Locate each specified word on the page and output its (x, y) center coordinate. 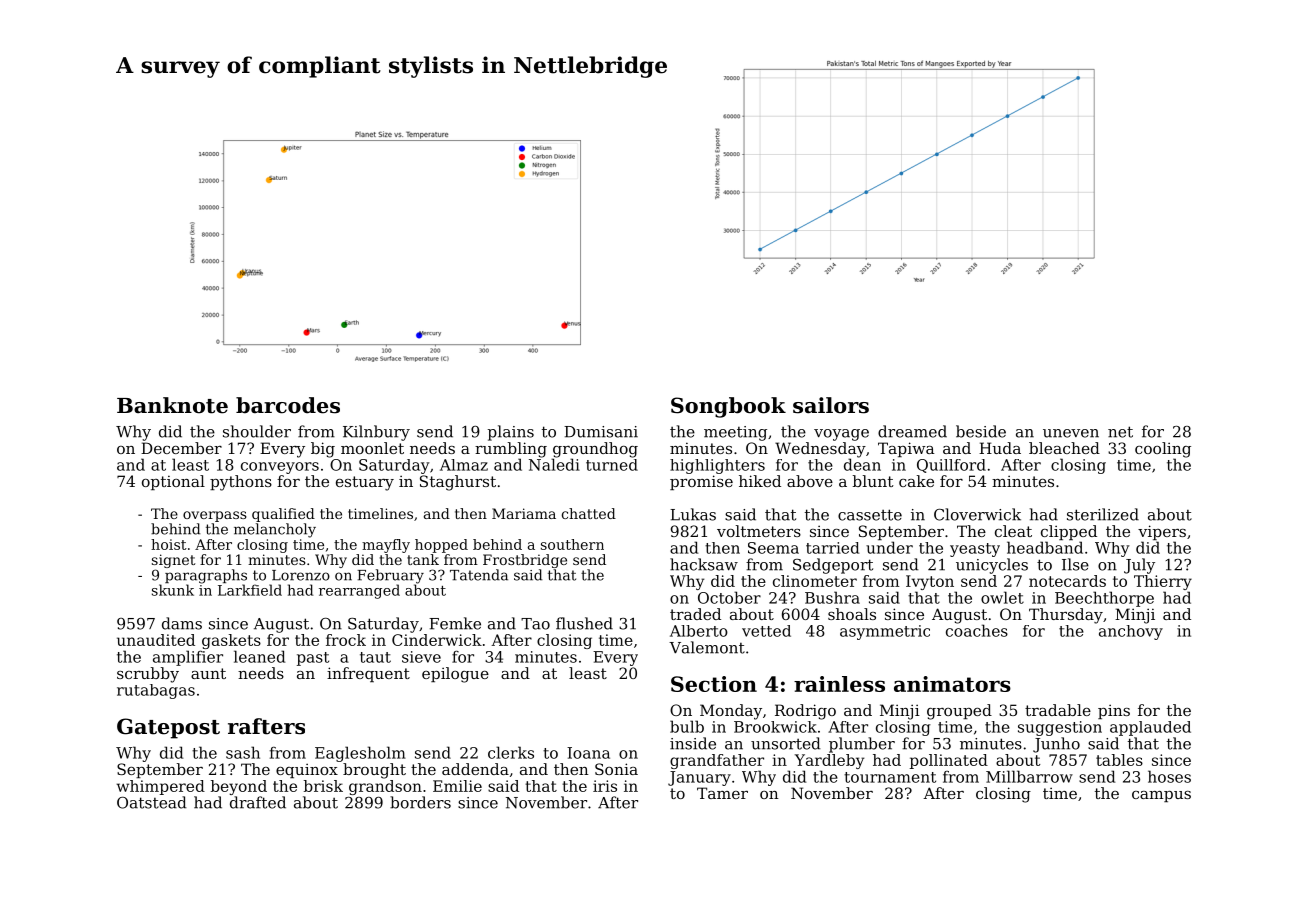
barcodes (288, 405)
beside (981, 431)
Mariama (524, 513)
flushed (584, 623)
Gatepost (168, 728)
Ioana (588, 753)
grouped (959, 712)
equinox (307, 770)
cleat (1013, 531)
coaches (977, 630)
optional (173, 482)
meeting (735, 433)
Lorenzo (301, 575)
